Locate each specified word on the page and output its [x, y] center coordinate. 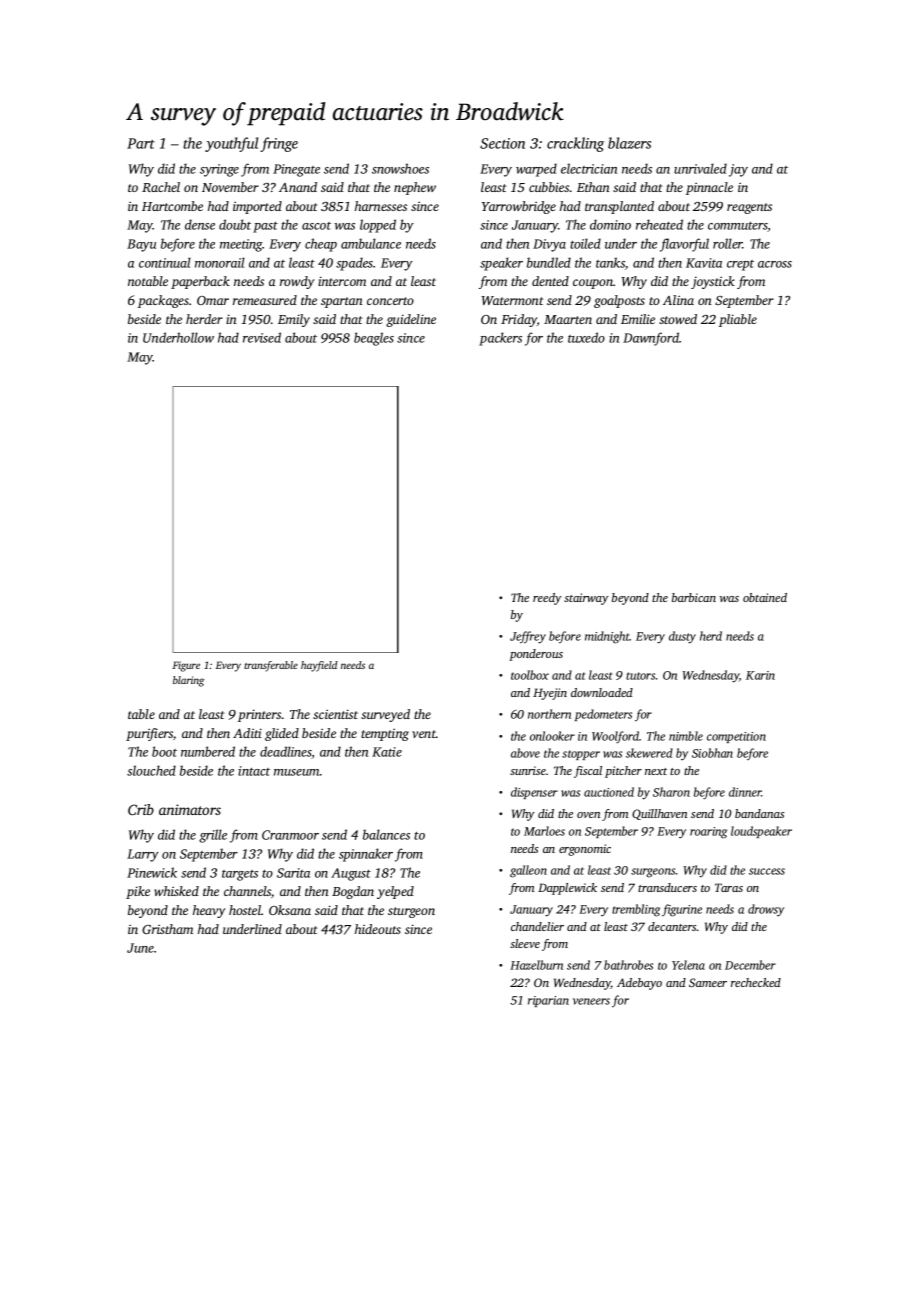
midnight [607, 637]
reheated [659, 224]
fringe [279, 144]
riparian [548, 1001]
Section [502, 143]
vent [424, 734]
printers [259, 715]
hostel [245, 910]
